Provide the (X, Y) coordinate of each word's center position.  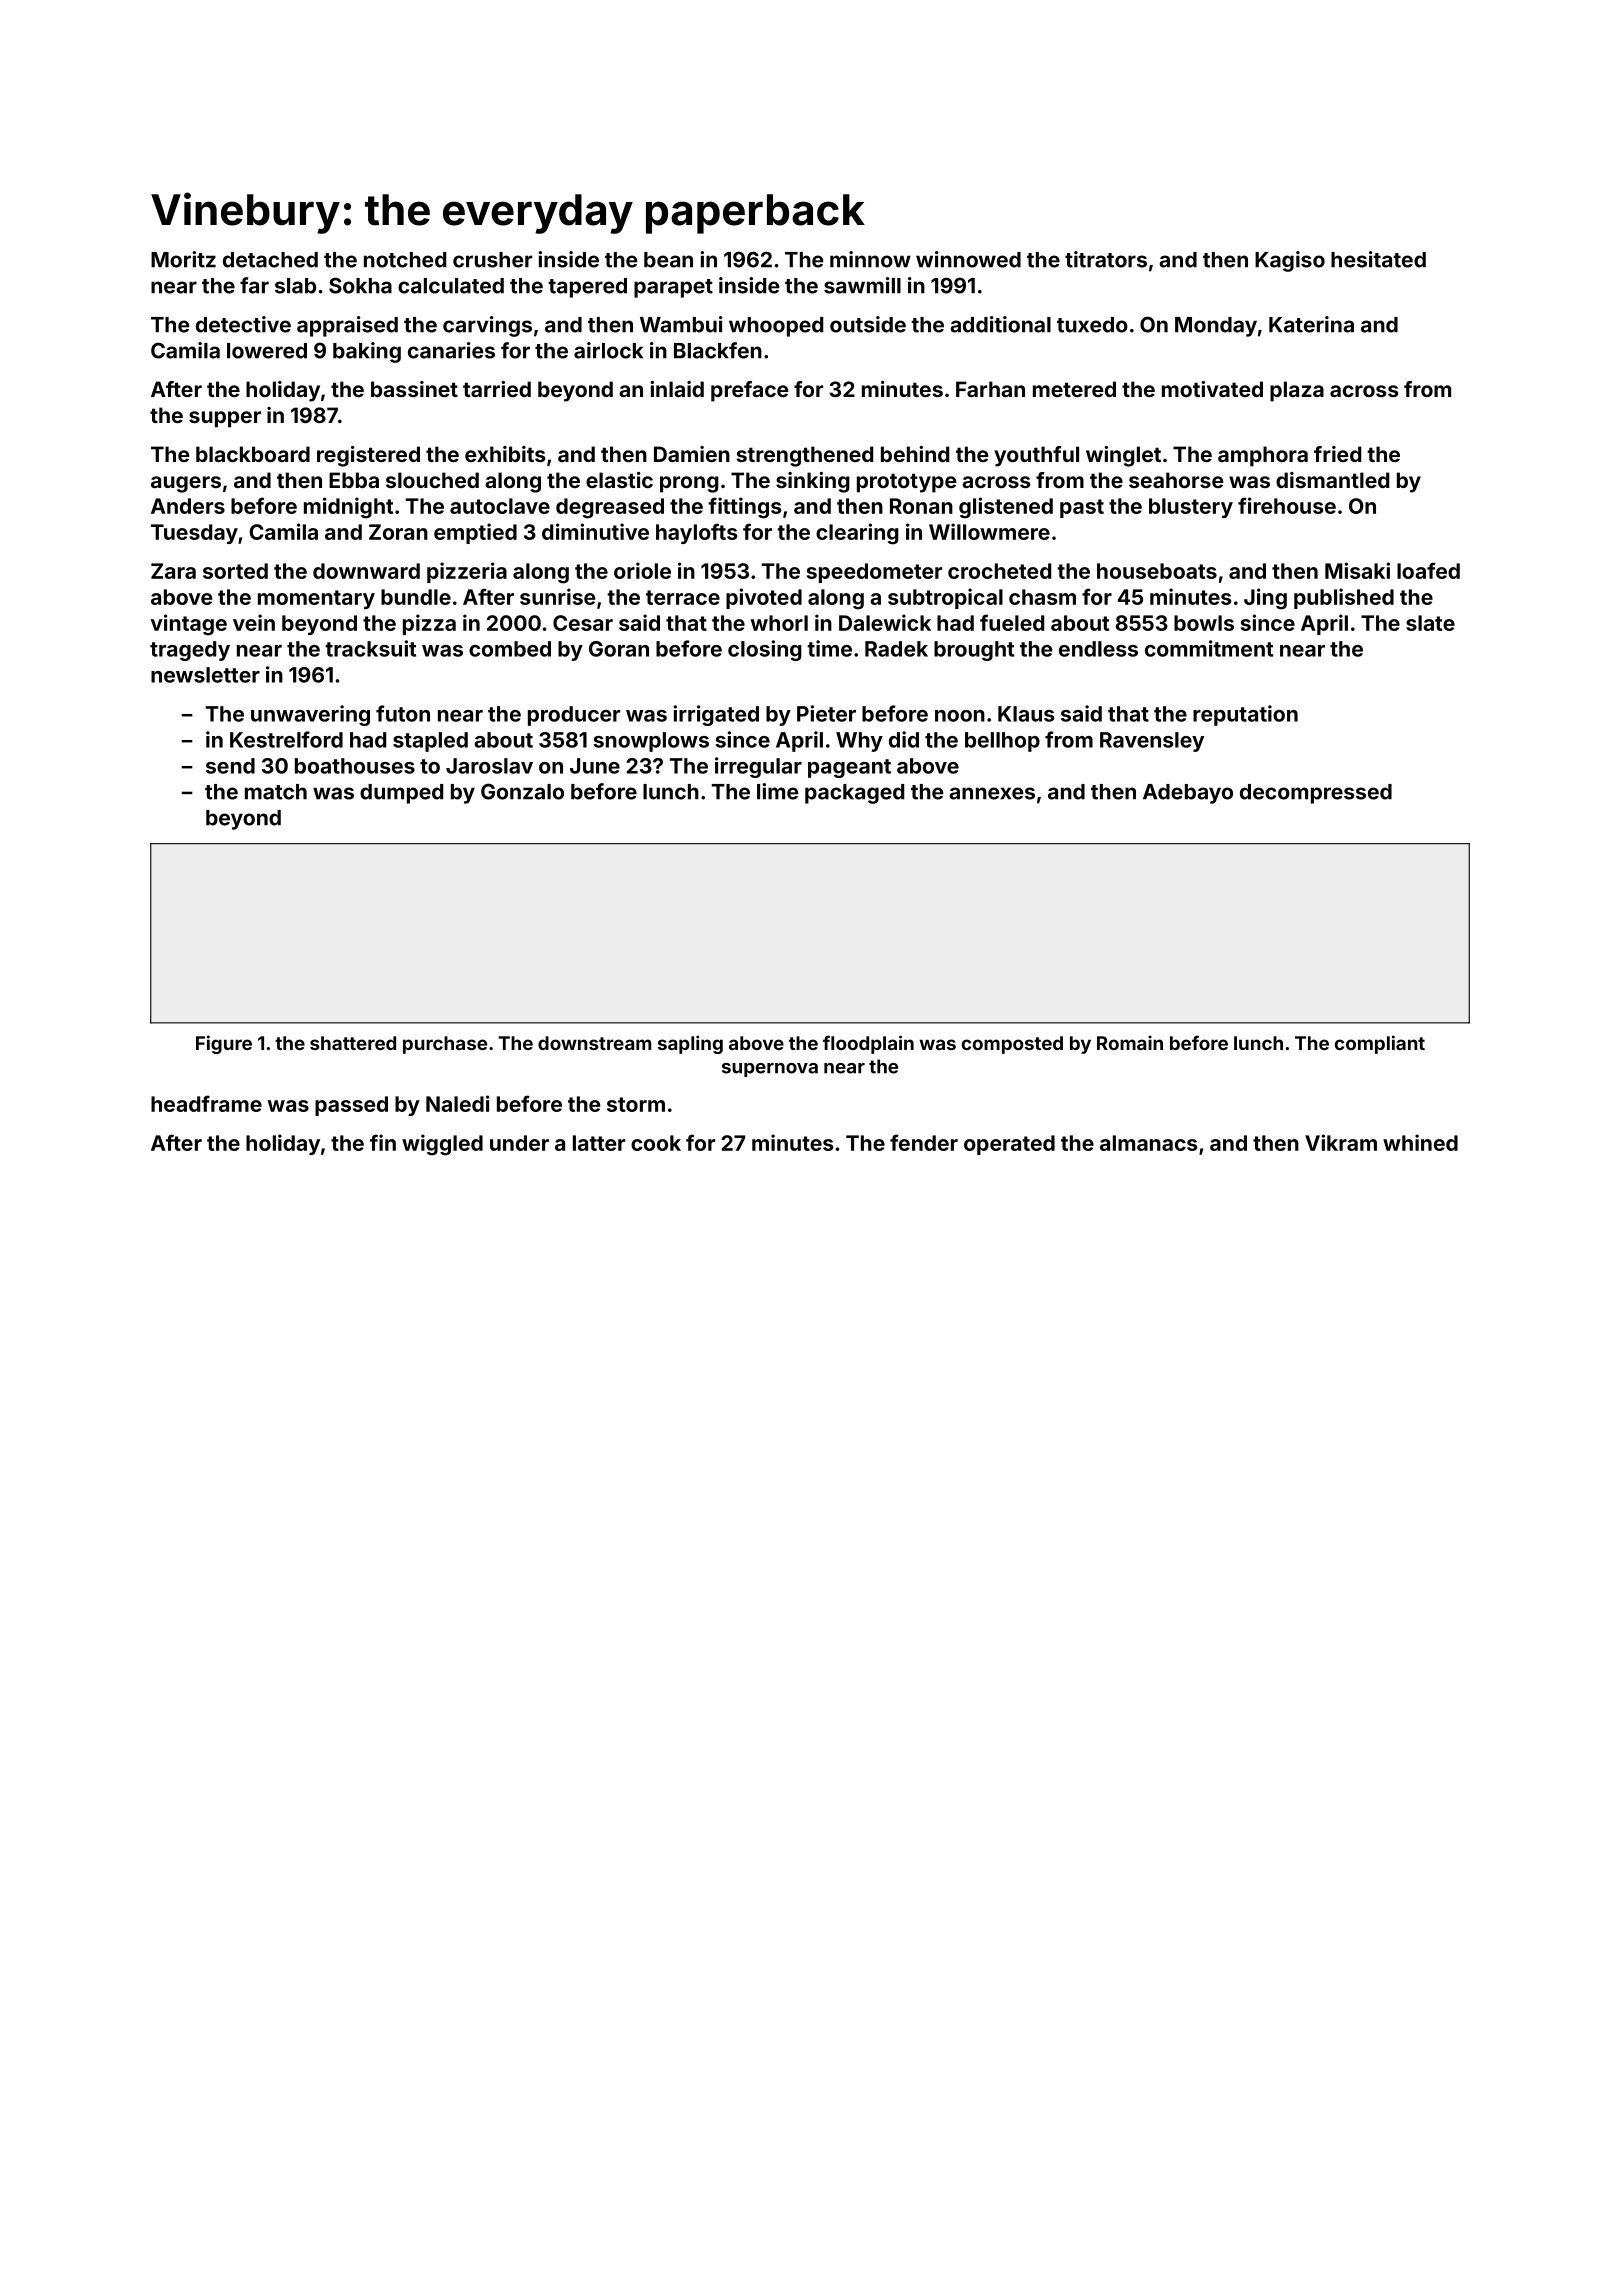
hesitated (1378, 259)
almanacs (1149, 1143)
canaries (451, 350)
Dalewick (885, 622)
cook (656, 1143)
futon (403, 713)
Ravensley (1152, 742)
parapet (673, 288)
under (519, 1143)
